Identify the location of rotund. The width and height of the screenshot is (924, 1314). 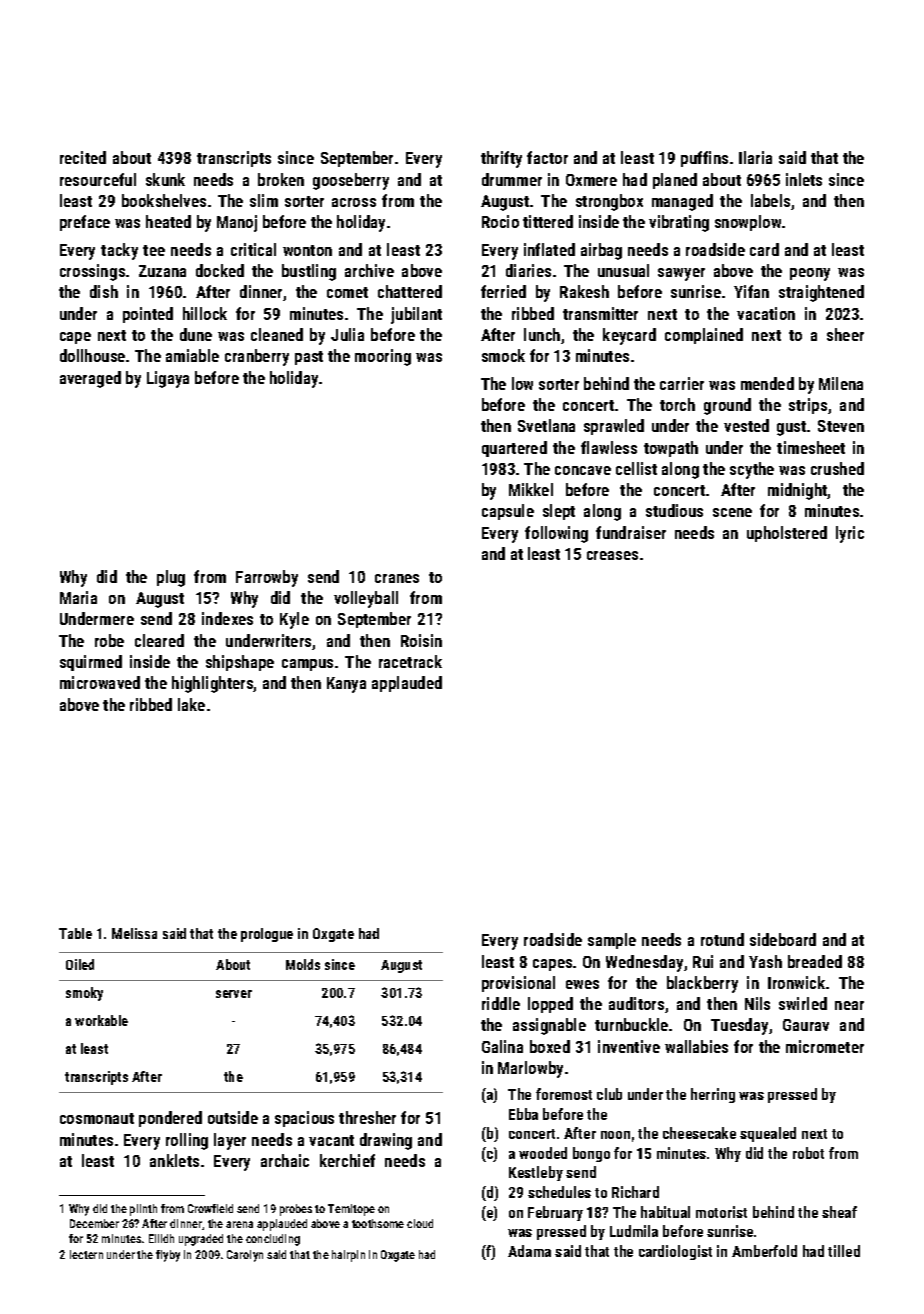
(722, 939).
